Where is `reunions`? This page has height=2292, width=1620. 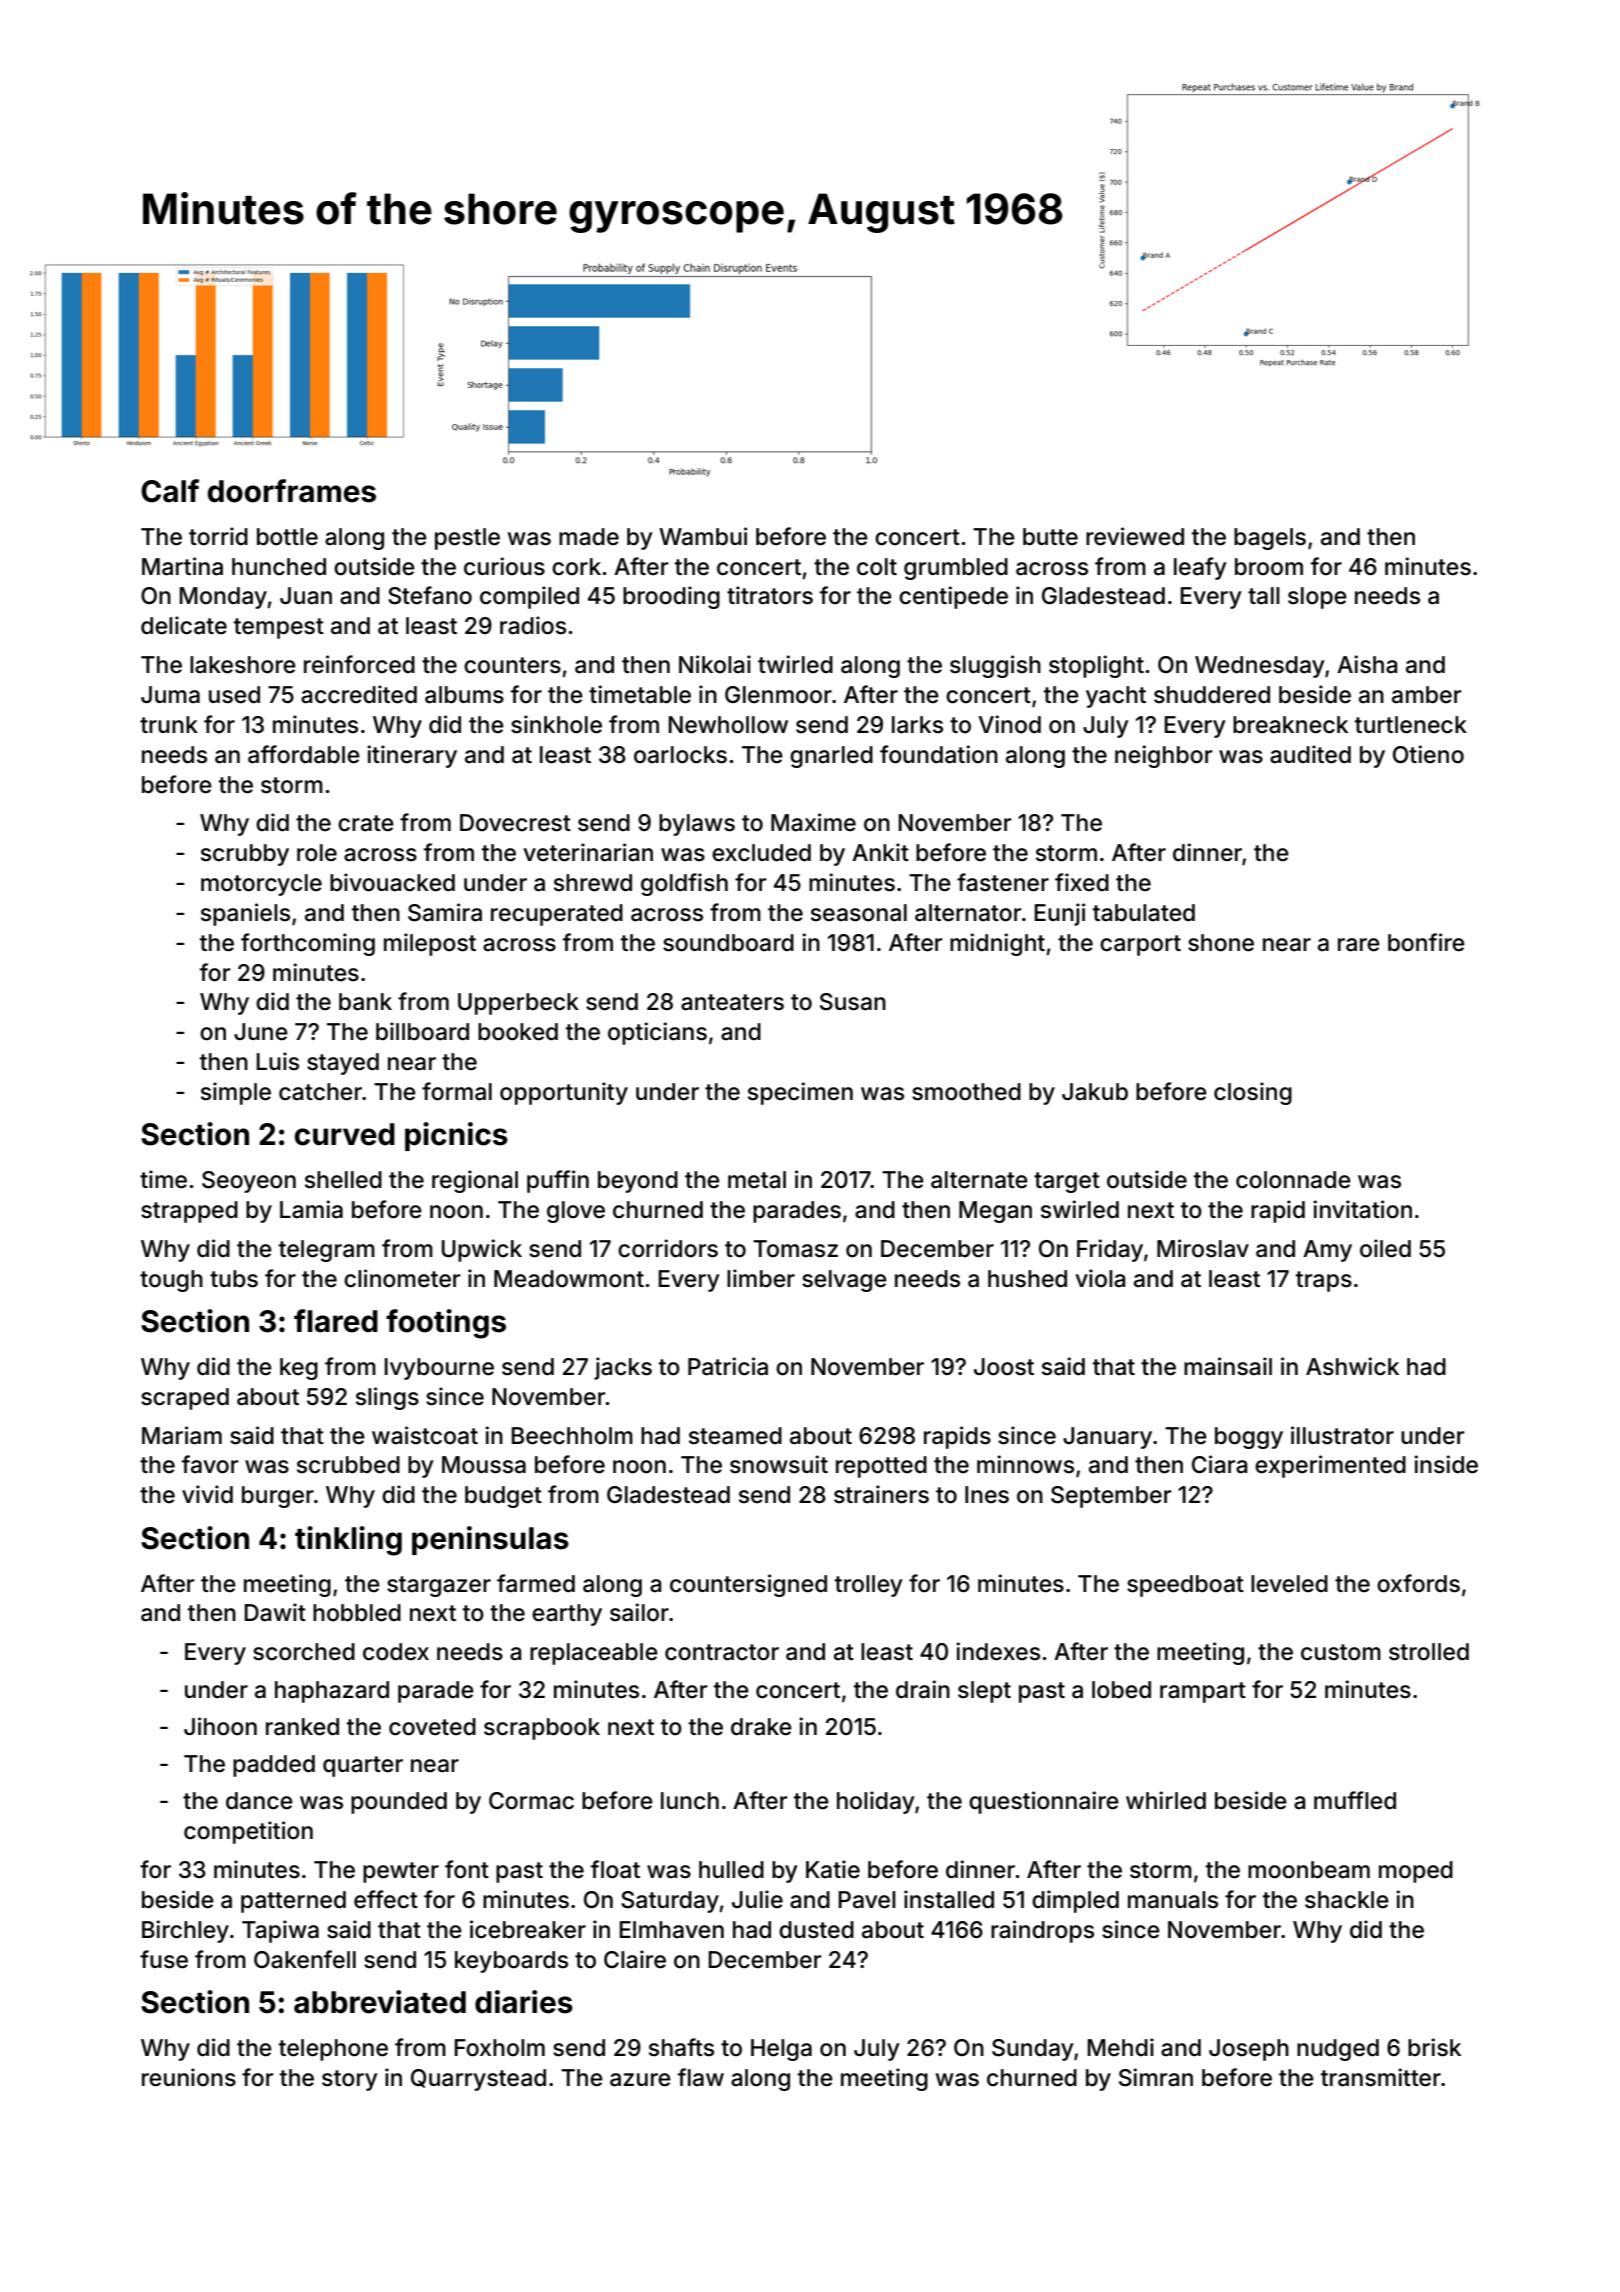
reunions is located at coordinates (189, 2077).
